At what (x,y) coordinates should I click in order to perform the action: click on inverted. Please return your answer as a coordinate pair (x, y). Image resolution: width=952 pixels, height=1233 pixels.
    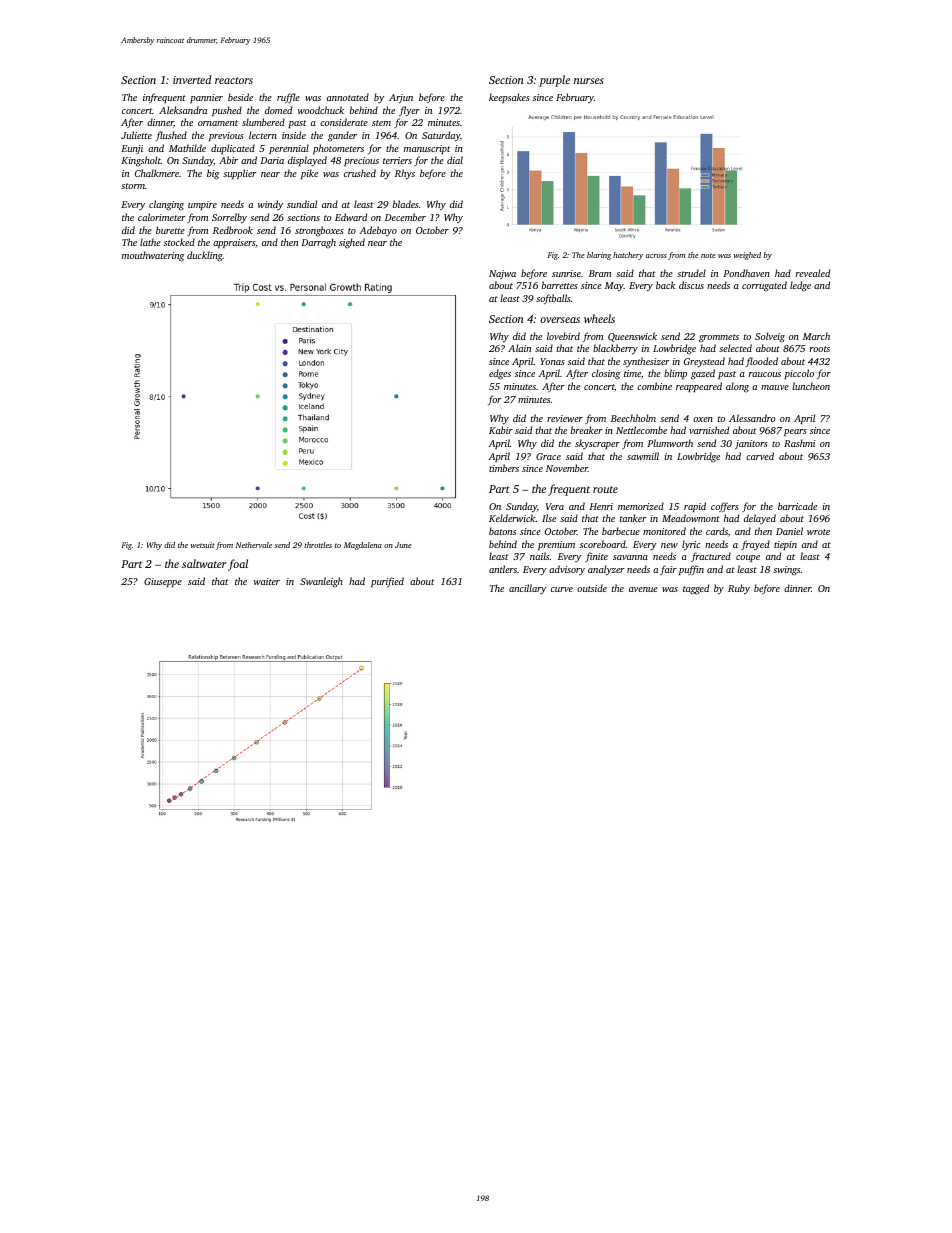
    Looking at the image, I should click on (192, 79).
